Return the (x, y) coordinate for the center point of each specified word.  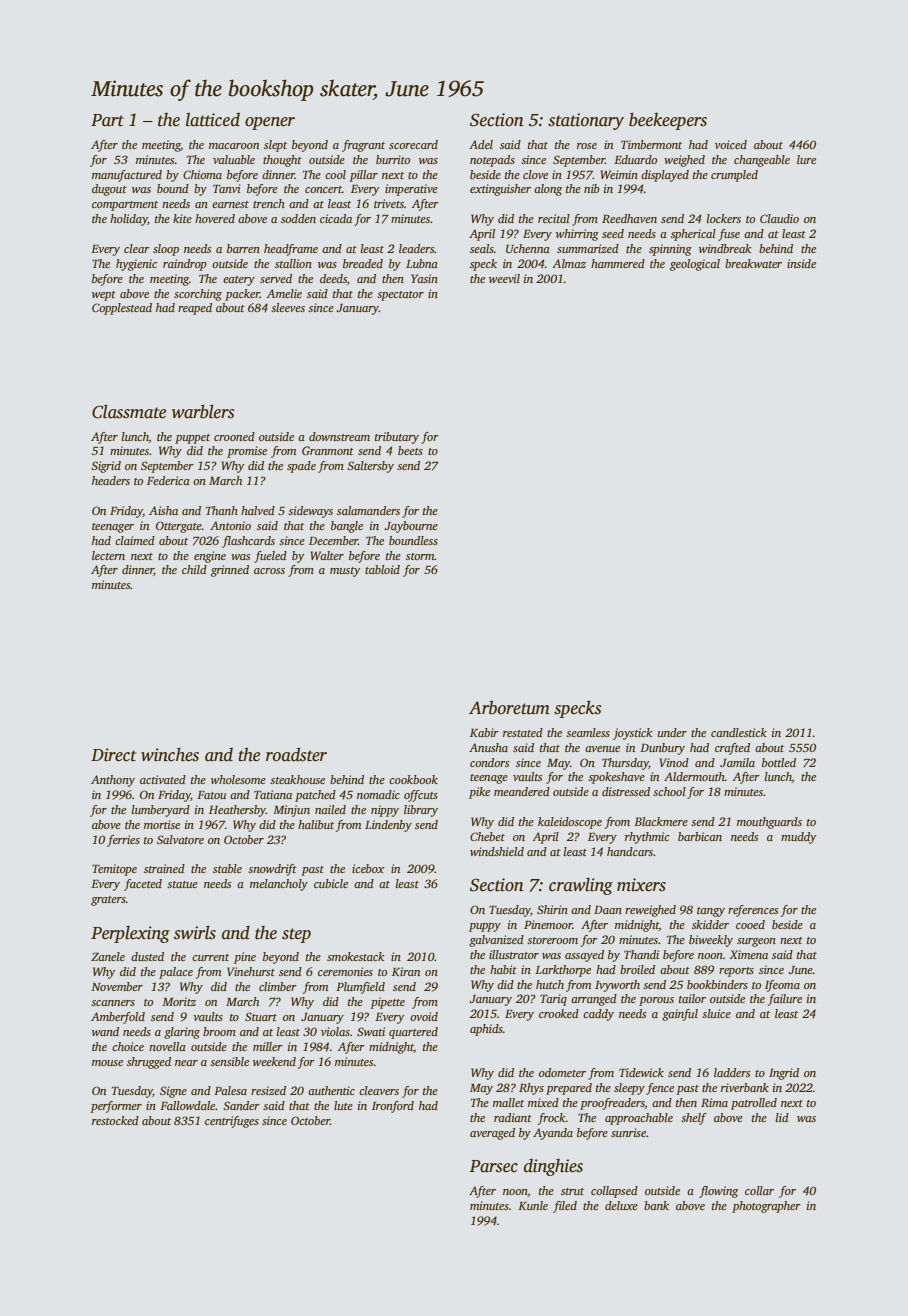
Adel (481, 144)
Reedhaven (629, 218)
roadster (296, 754)
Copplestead (122, 309)
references (753, 911)
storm (420, 556)
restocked (115, 1120)
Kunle (533, 1205)
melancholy (279, 885)
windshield (497, 851)
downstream (339, 436)
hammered (618, 263)
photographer (766, 1207)
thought (282, 161)
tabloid (382, 569)
